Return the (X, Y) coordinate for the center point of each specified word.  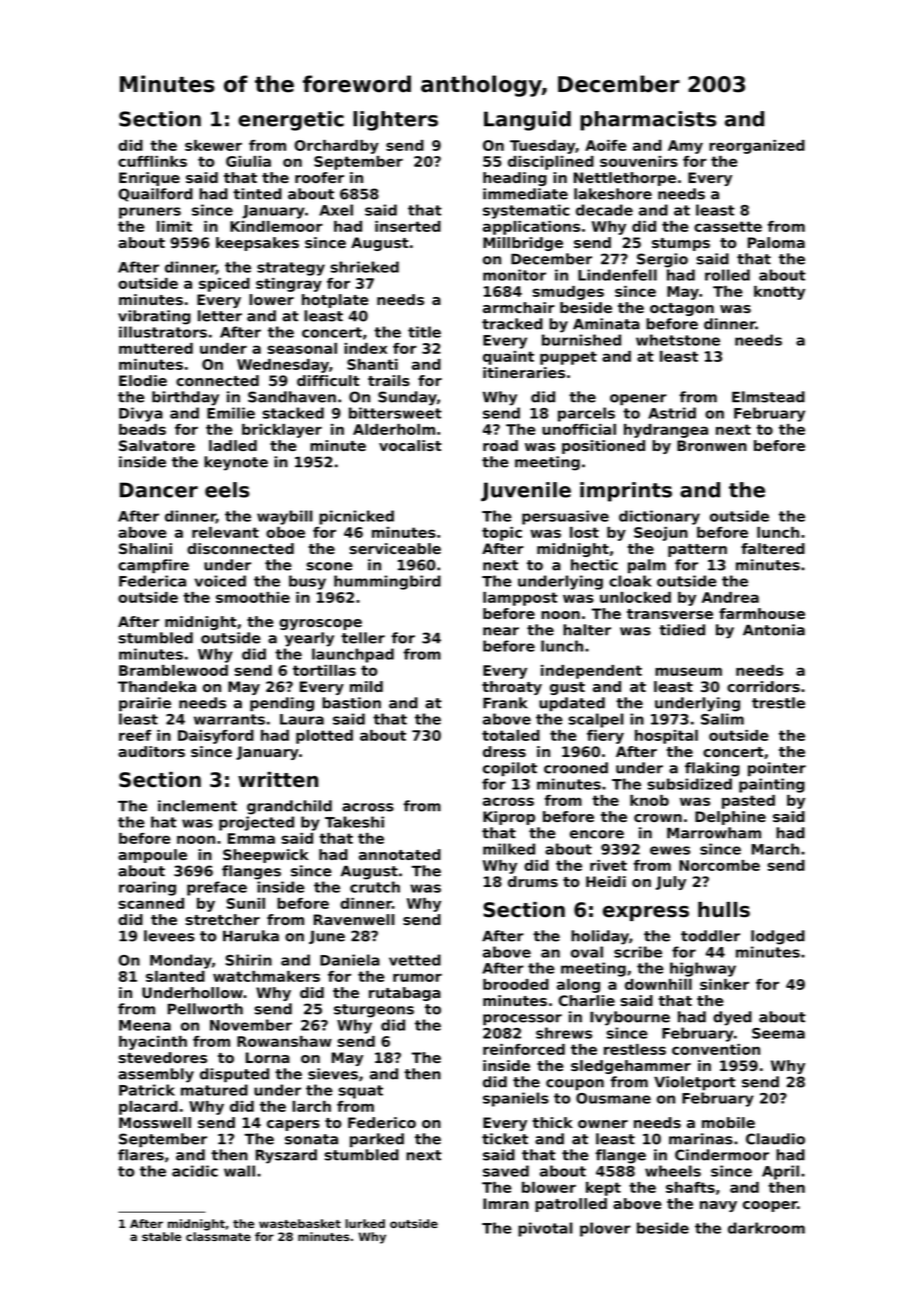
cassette (728, 226)
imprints (626, 492)
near (501, 631)
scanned (151, 903)
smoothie (253, 597)
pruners (150, 213)
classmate (218, 1236)
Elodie (143, 380)
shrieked (365, 267)
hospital (666, 737)
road (500, 445)
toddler (710, 936)
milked (509, 849)
